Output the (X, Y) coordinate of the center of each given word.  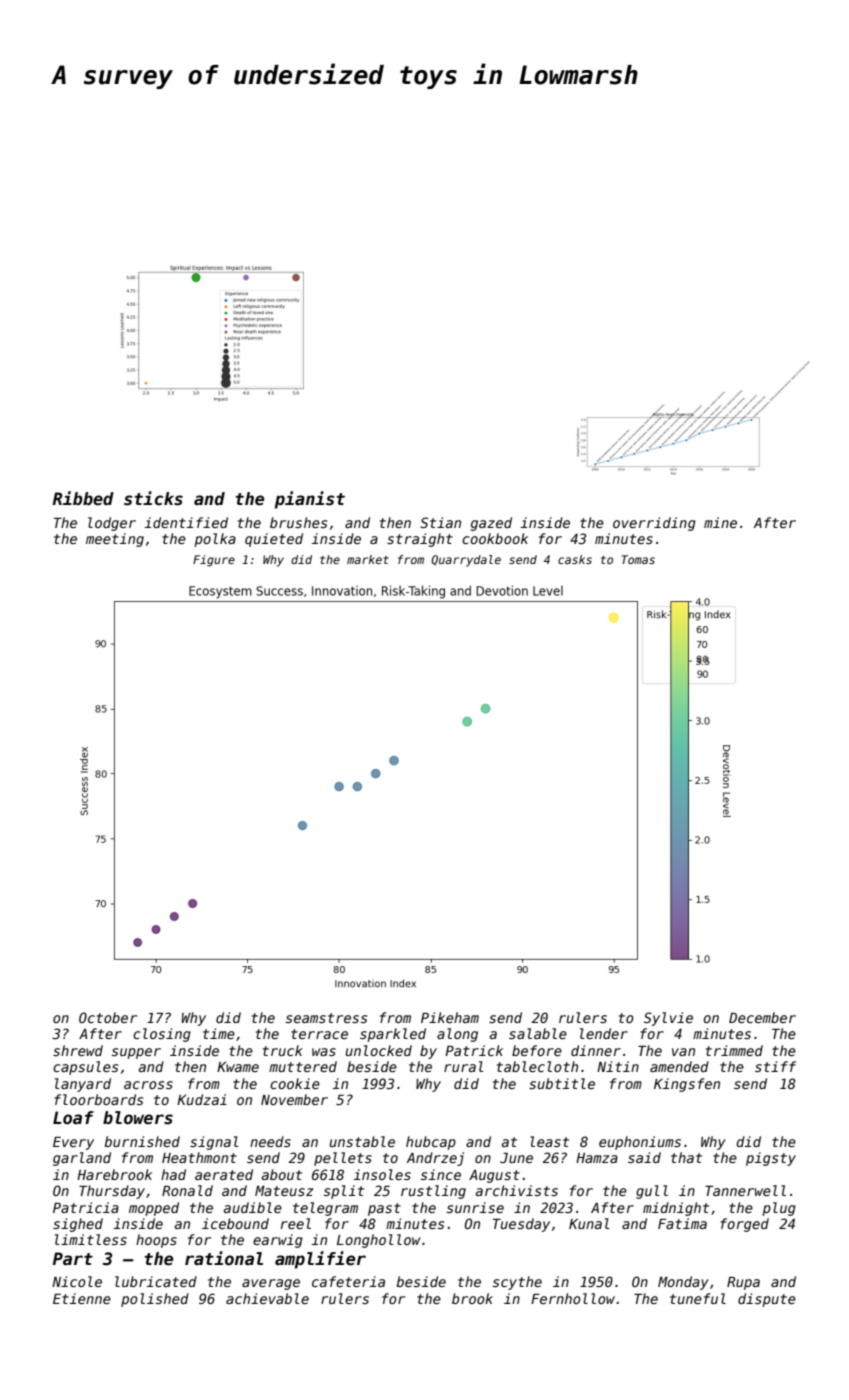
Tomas (638, 559)
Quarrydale (466, 561)
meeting (115, 540)
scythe (517, 1283)
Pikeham (450, 1017)
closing (162, 1035)
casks (575, 559)
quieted (274, 540)
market (368, 559)
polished (155, 1300)
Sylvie (668, 1019)
